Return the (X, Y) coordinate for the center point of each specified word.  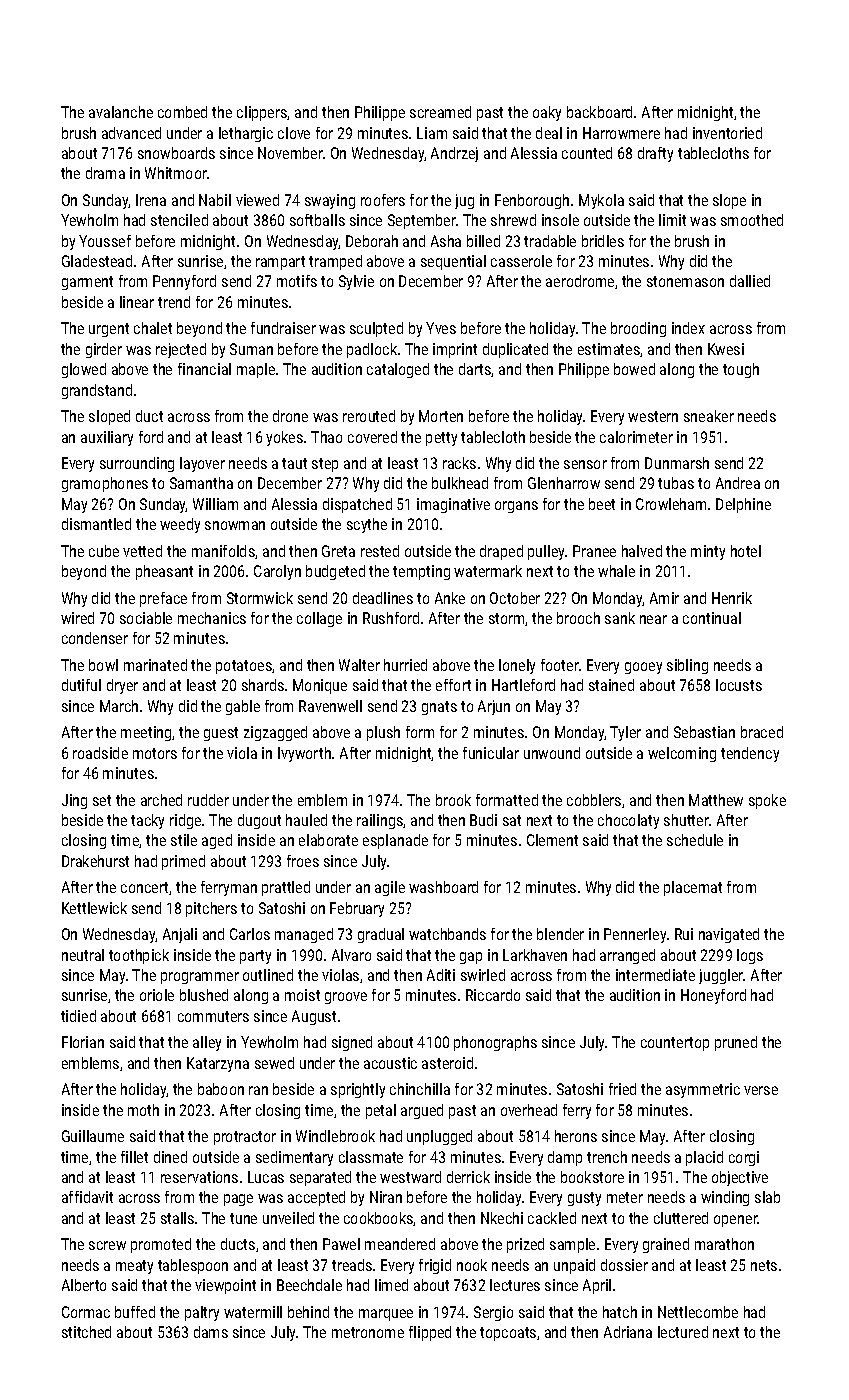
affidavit (87, 1197)
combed (182, 112)
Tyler (625, 733)
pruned (736, 1043)
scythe (367, 525)
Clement (552, 840)
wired (77, 618)
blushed (204, 995)
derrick (468, 1177)
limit (672, 220)
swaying (330, 201)
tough (741, 370)
